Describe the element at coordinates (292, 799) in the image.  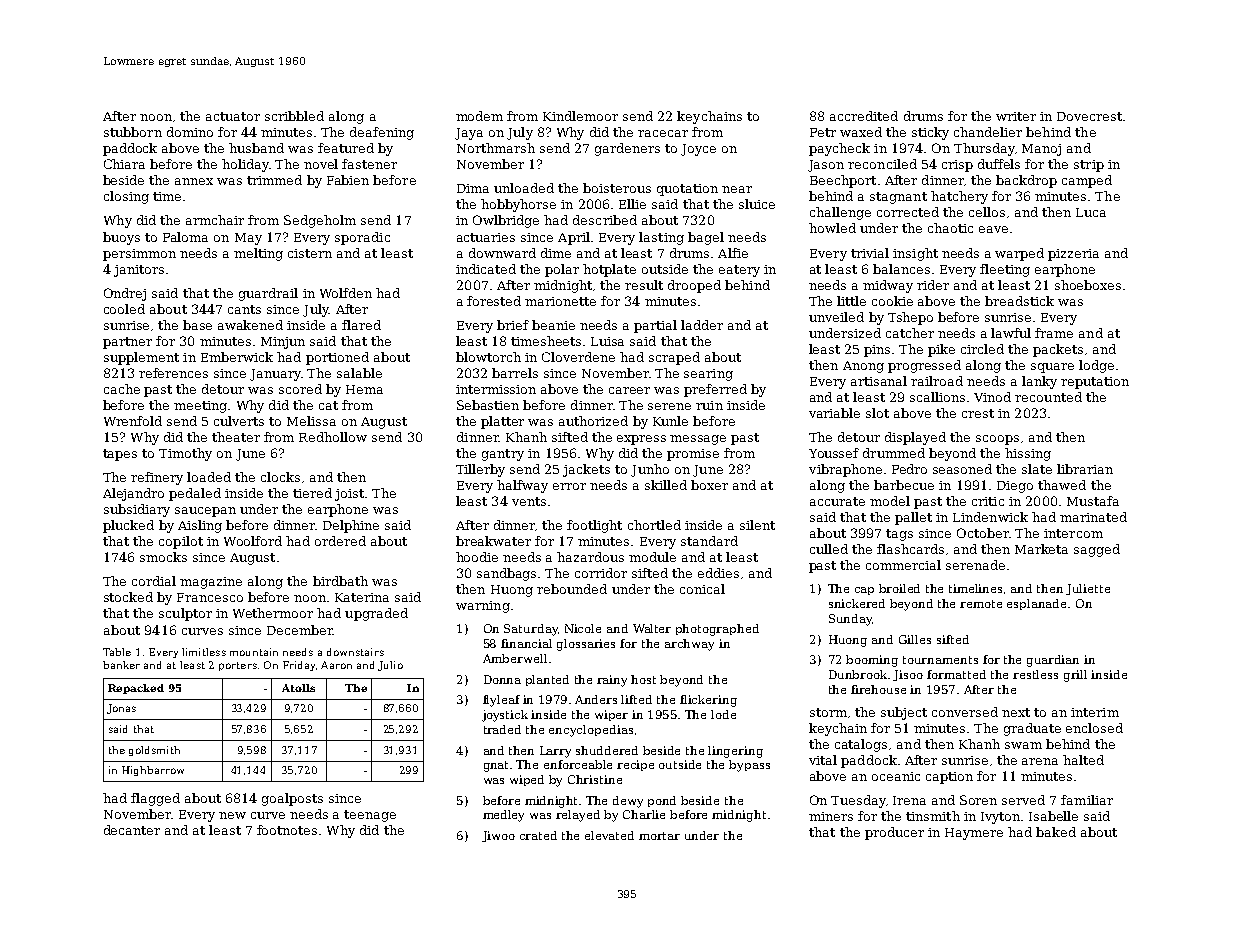
I see `goalposts` at that location.
